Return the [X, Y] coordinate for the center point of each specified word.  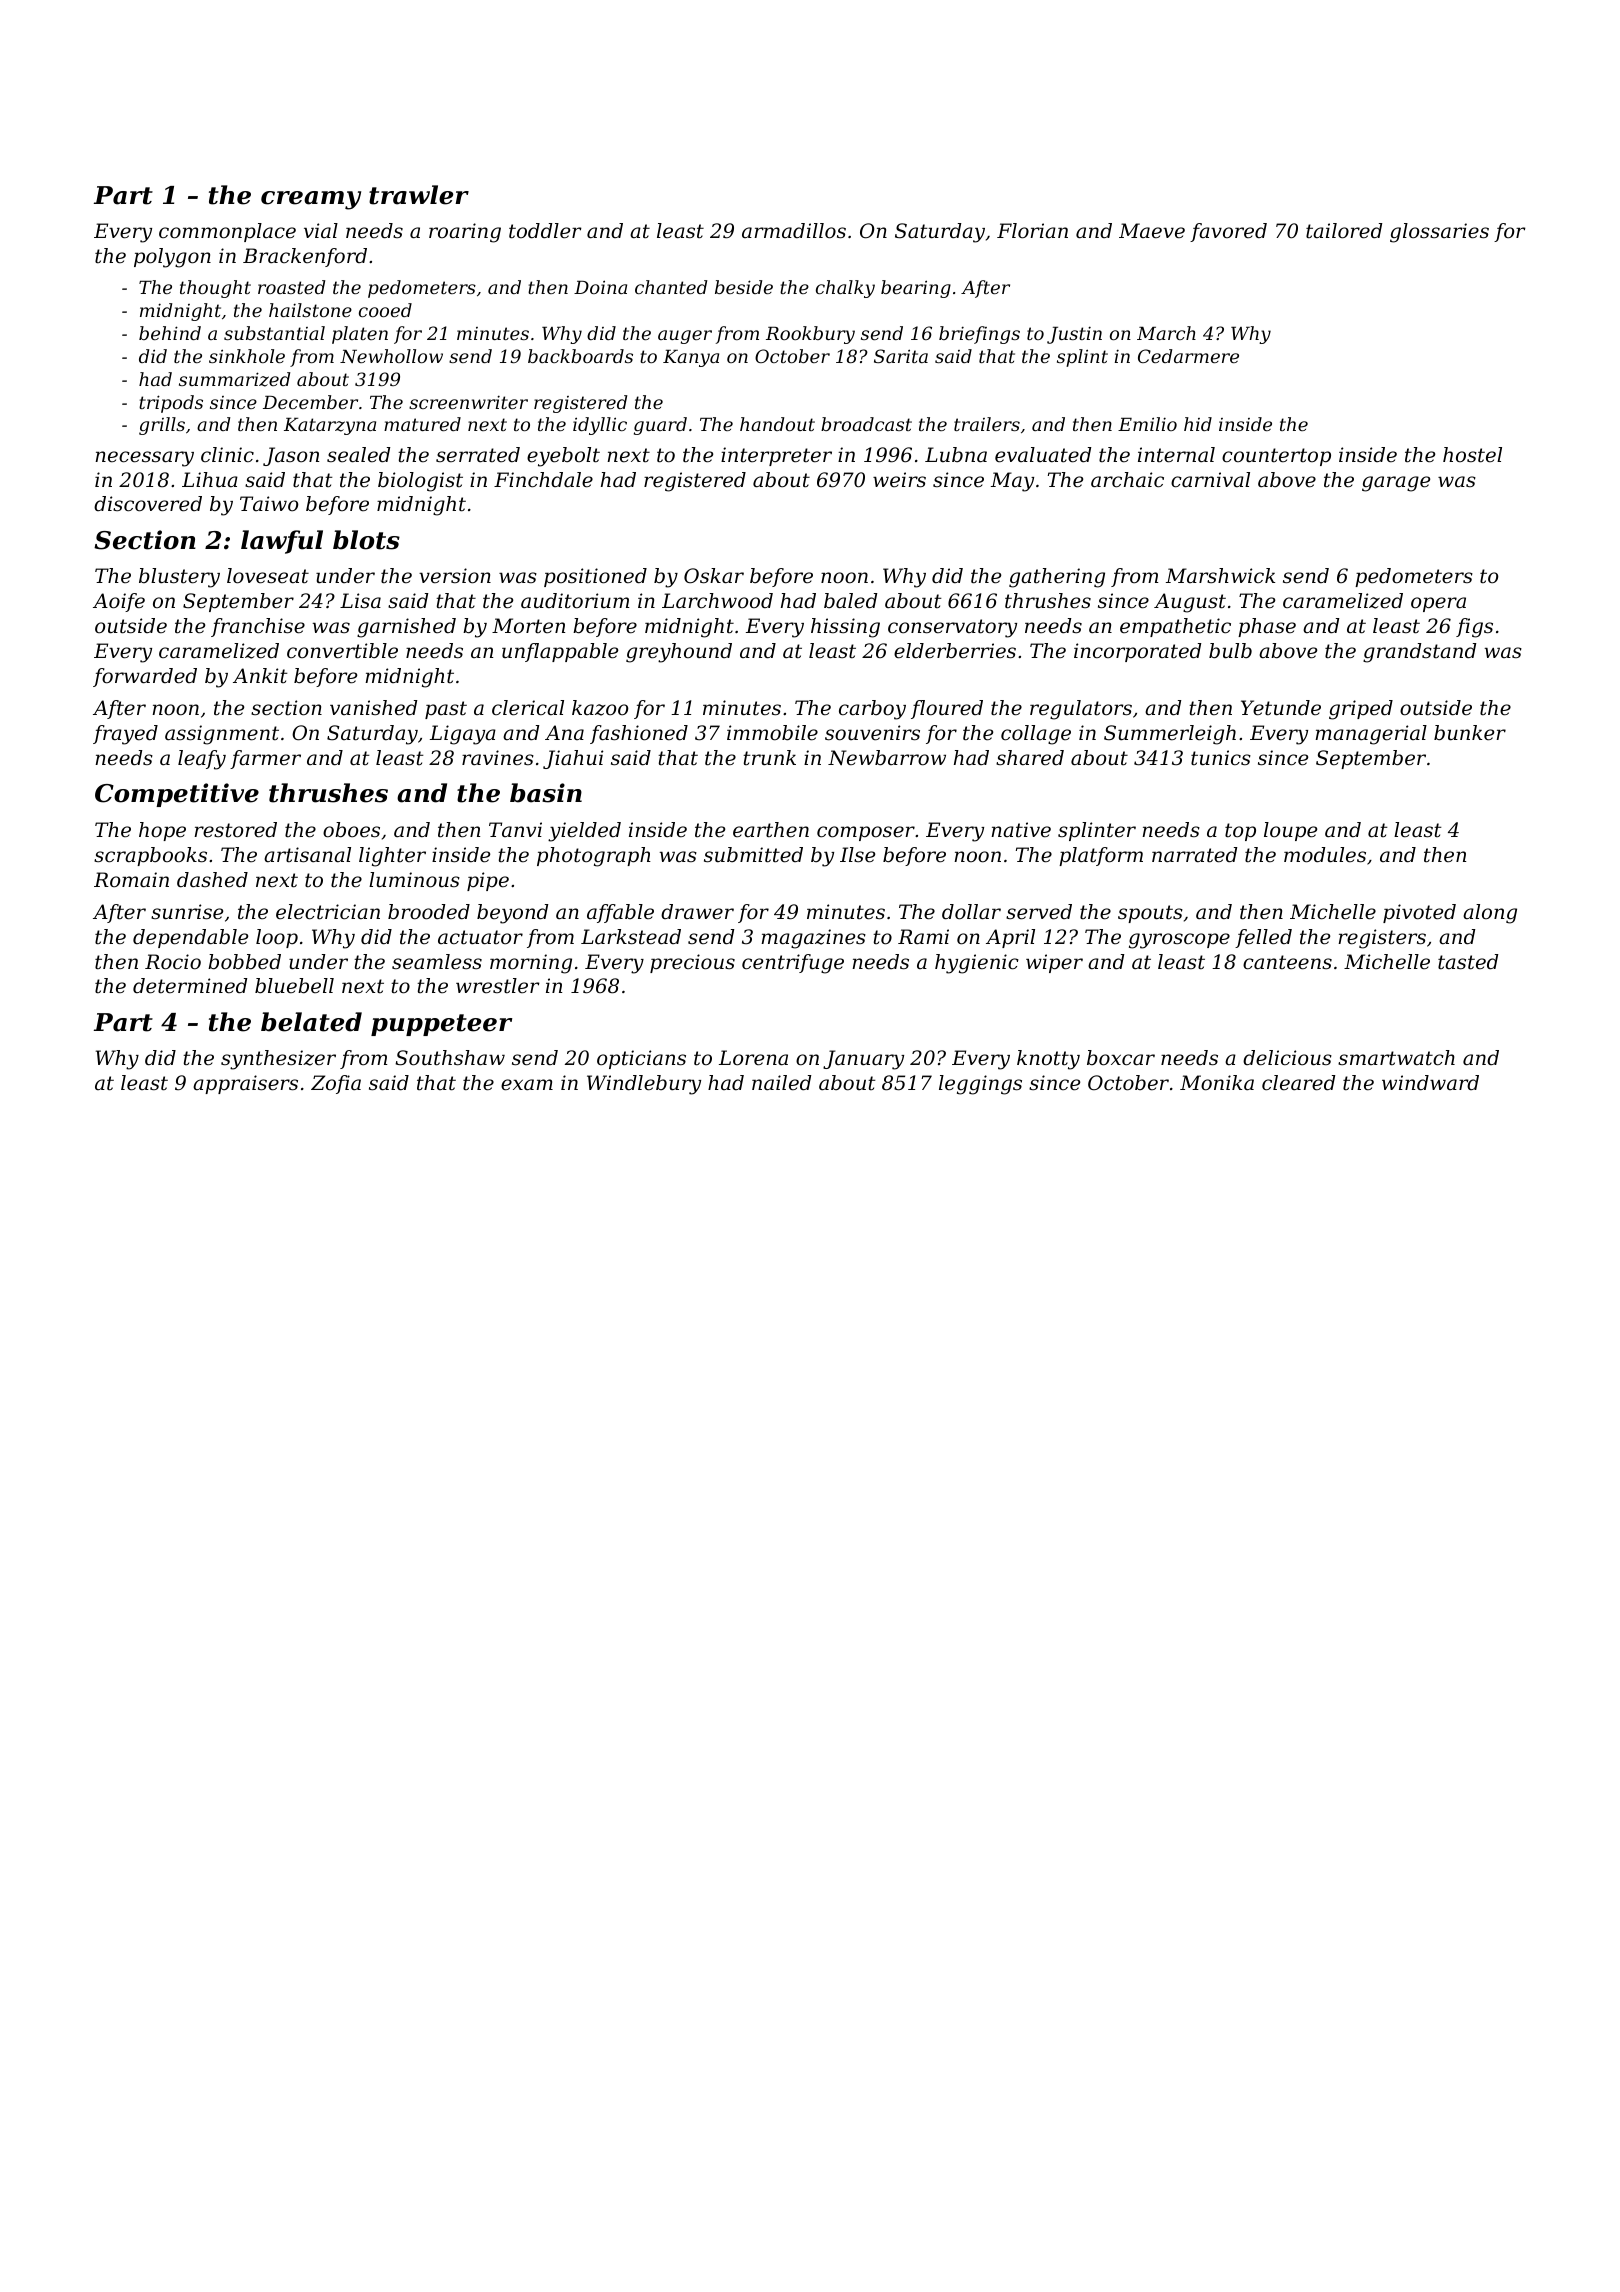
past [446, 710]
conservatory [952, 628]
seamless [437, 962]
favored [1228, 232]
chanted [671, 287]
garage [1396, 484]
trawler [419, 195]
